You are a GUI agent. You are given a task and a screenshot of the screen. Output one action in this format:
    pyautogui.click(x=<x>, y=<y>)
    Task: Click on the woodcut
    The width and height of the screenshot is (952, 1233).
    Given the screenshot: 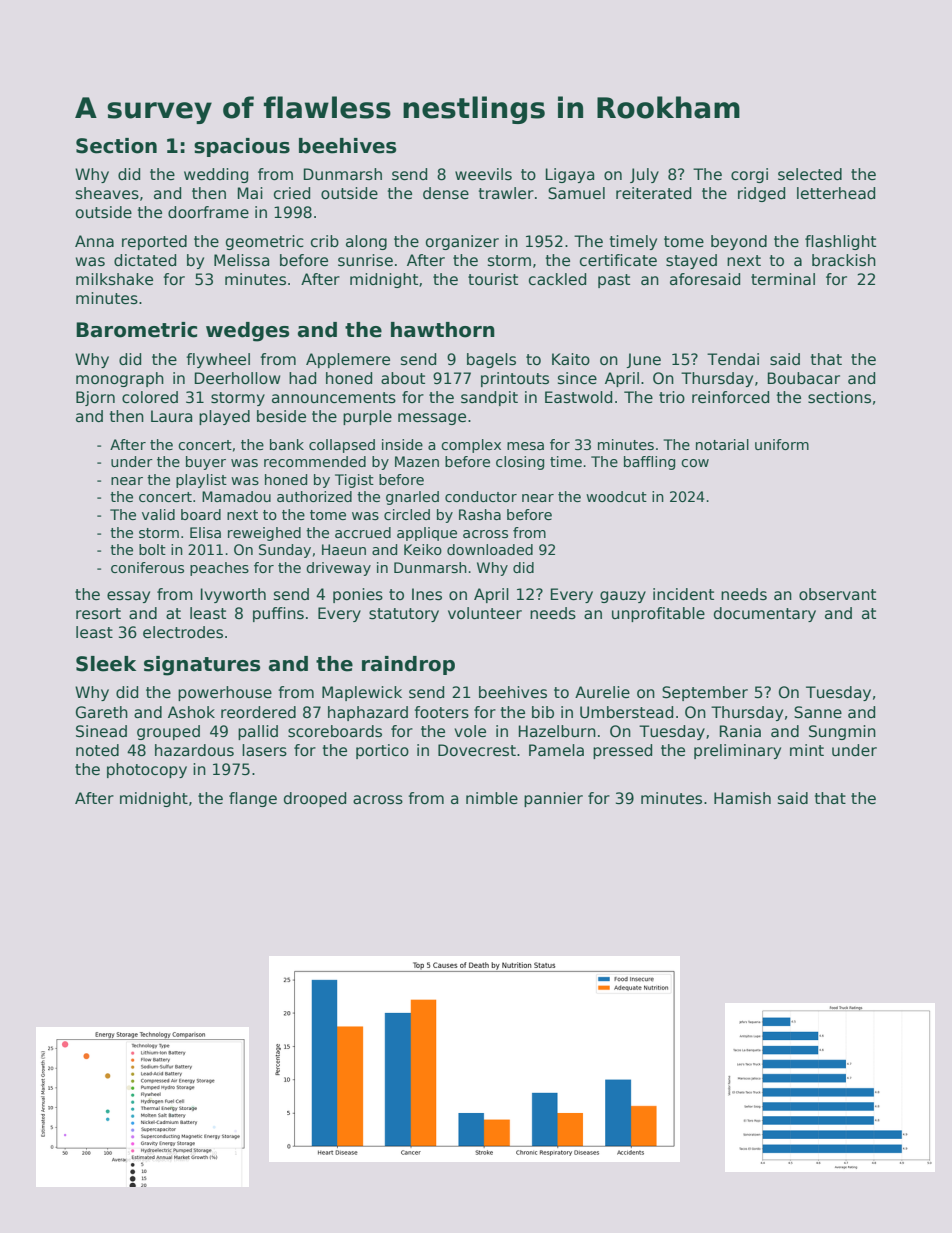 What is the action you would take?
    pyautogui.click(x=616, y=496)
